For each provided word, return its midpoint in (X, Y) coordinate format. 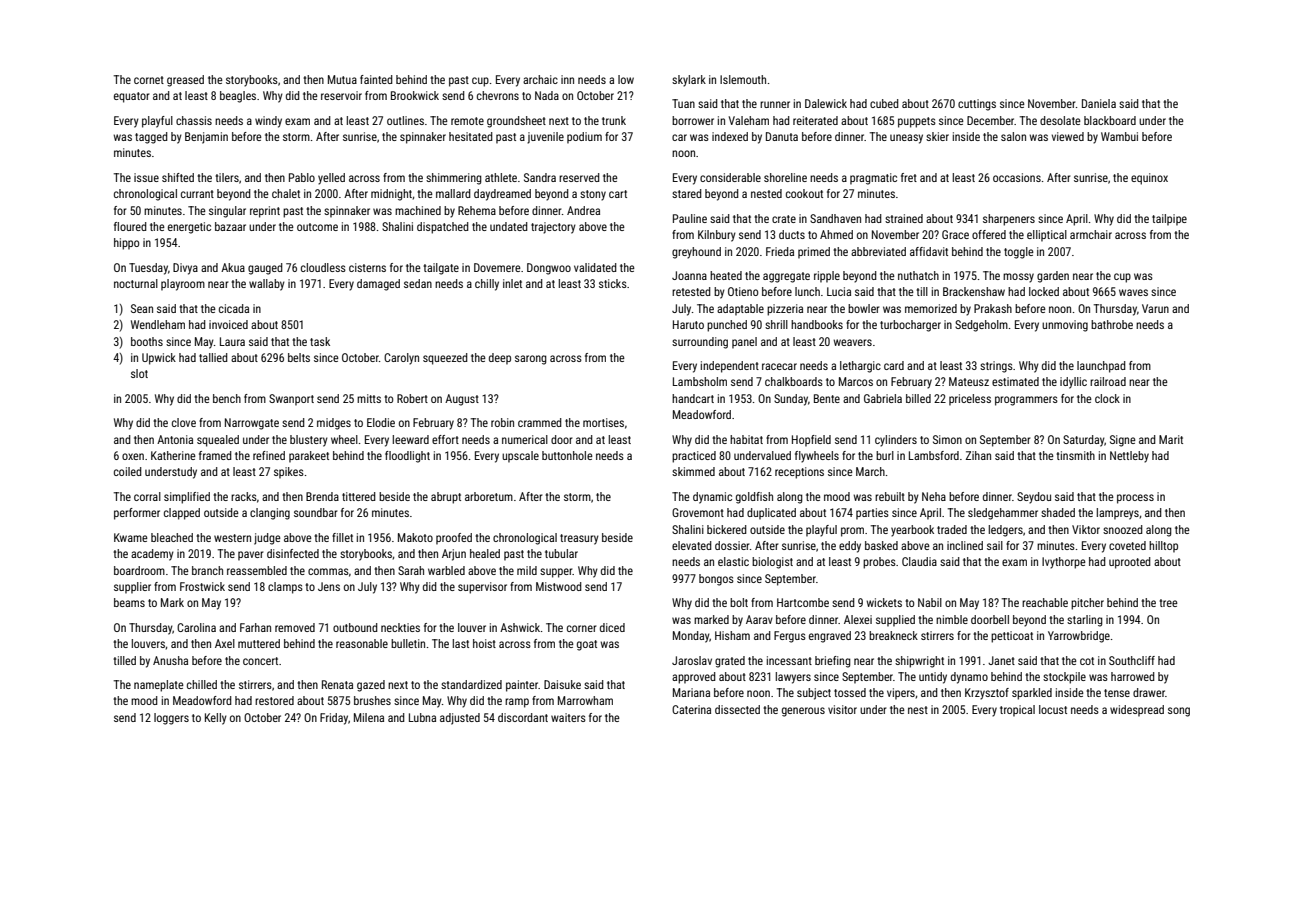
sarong (531, 360)
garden (1053, 277)
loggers (171, 719)
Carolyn (401, 359)
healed (485, 553)
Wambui (1119, 136)
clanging (270, 514)
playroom (183, 285)
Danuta (782, 136)
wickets (884, 602)
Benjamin (206, 138)
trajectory (553, 228)
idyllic (1073, 383)
